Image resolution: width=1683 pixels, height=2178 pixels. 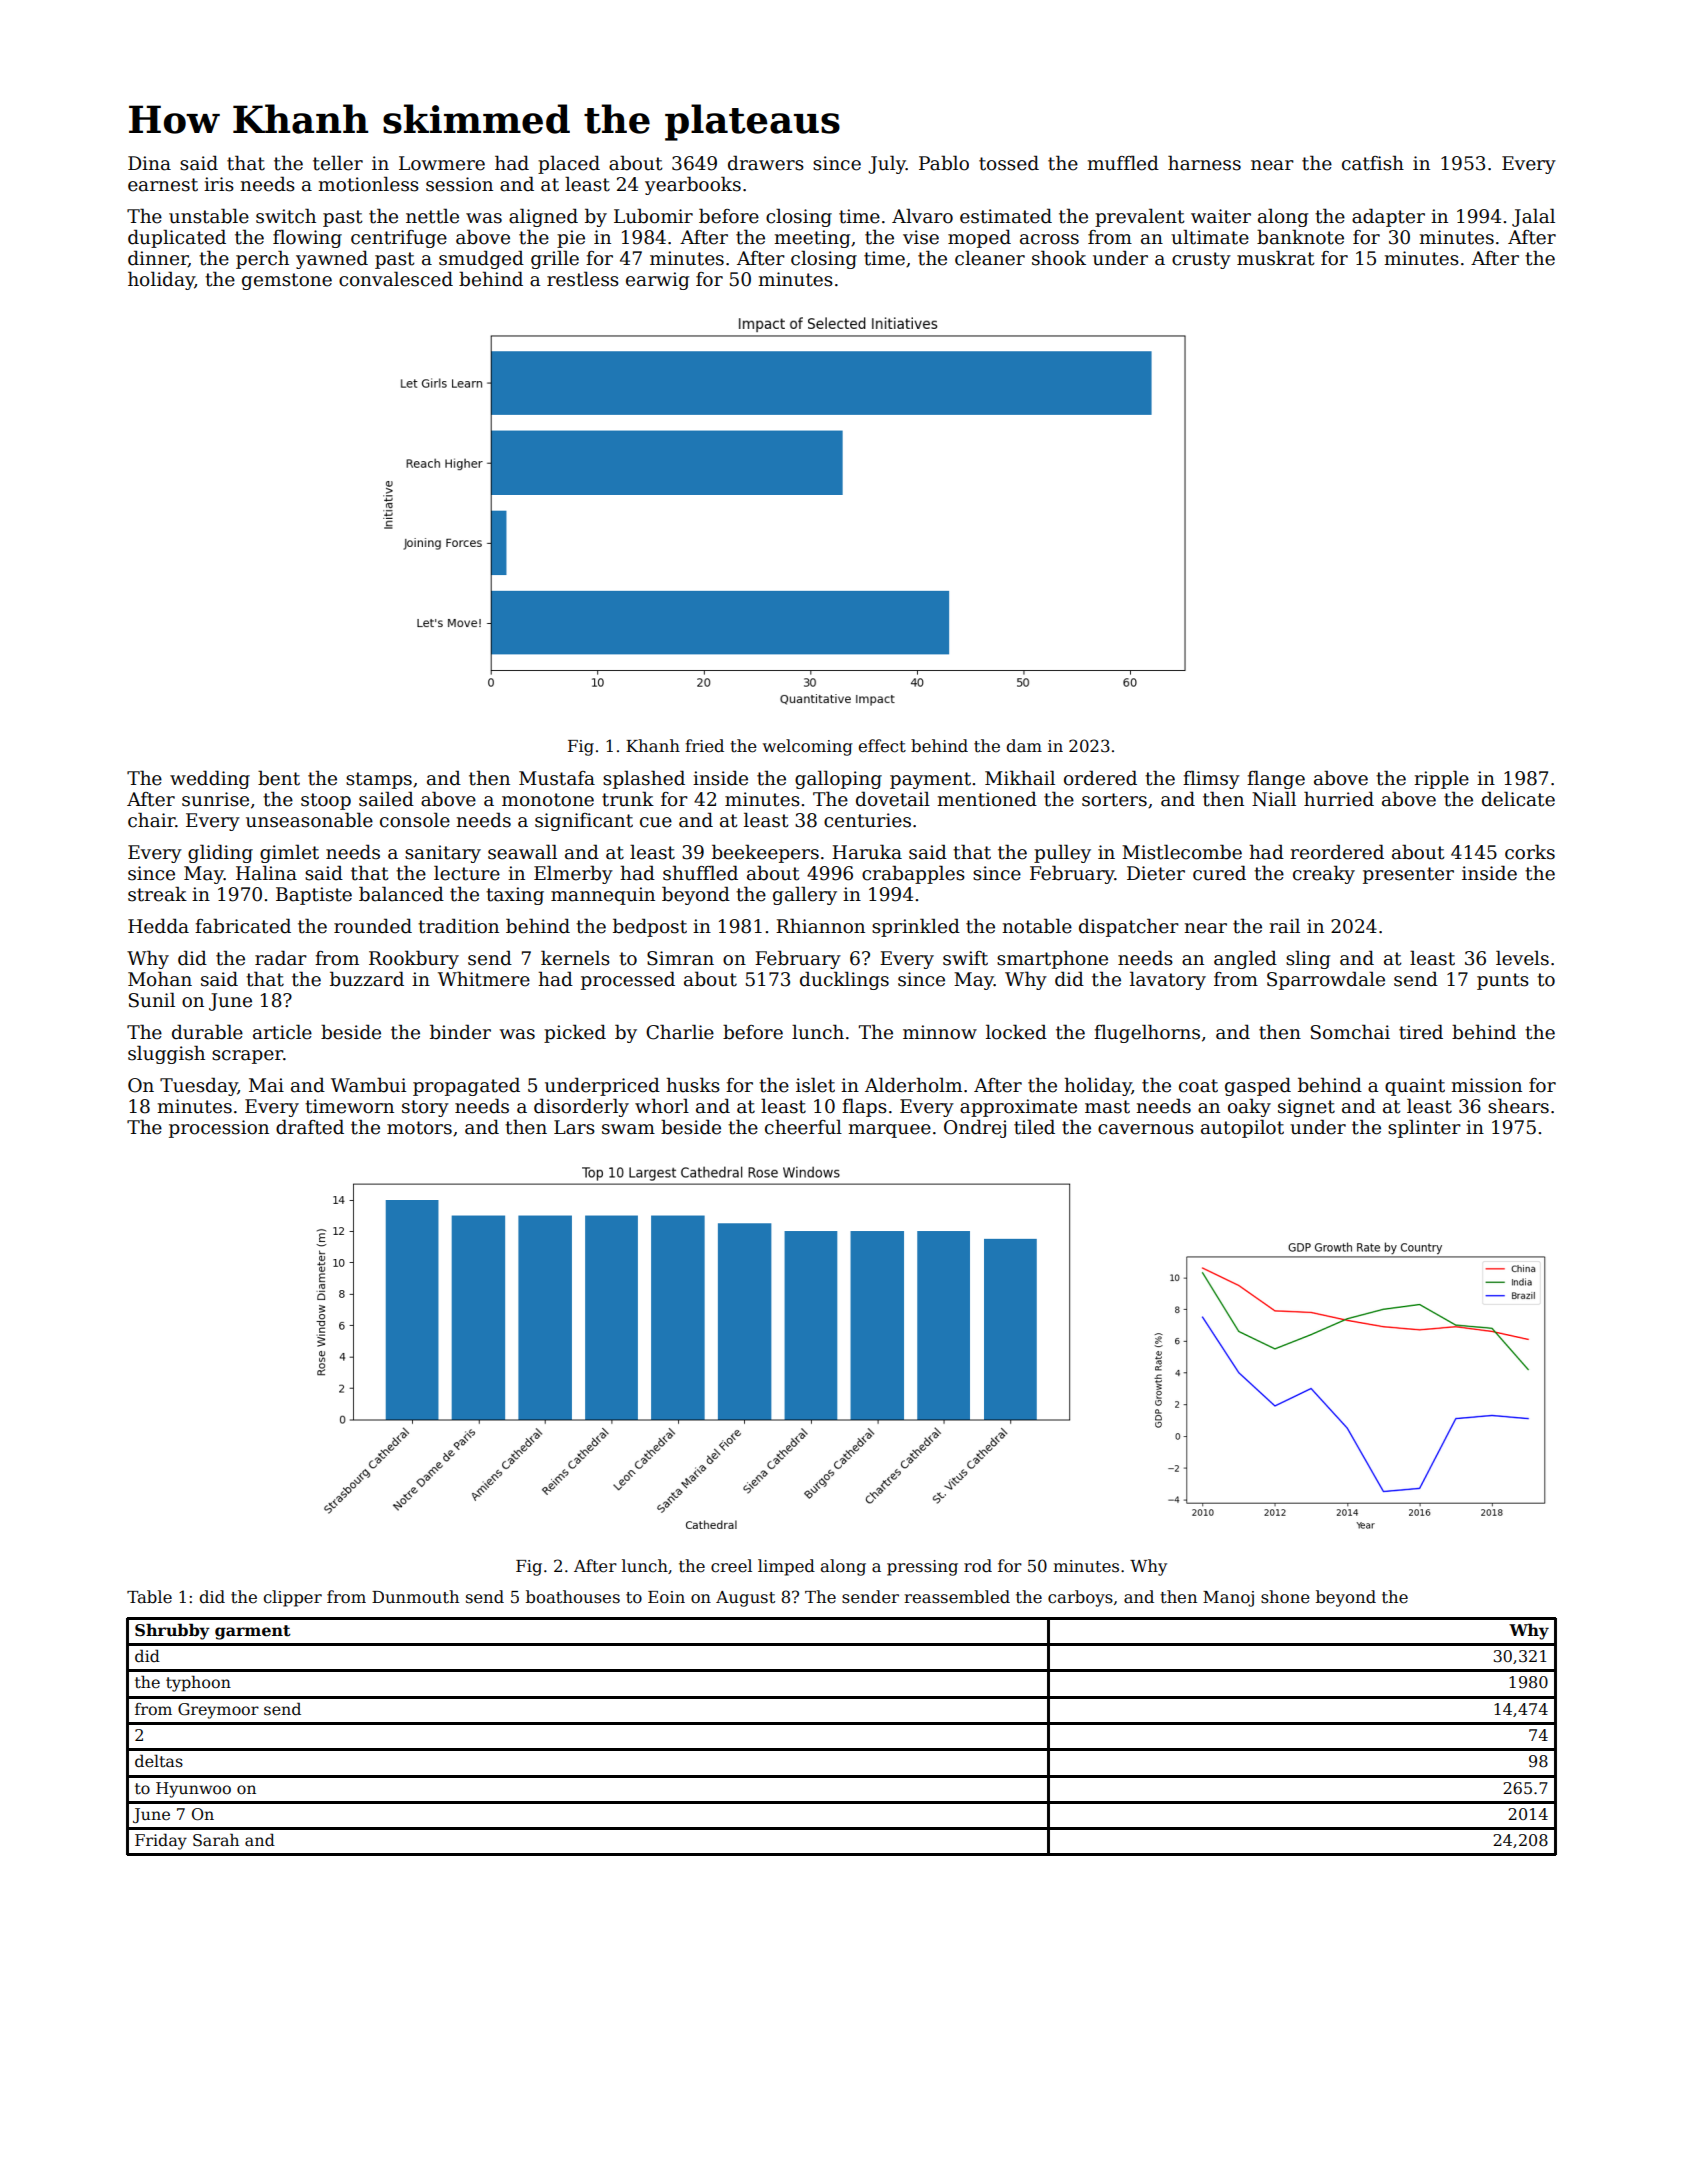 I want to click on shone, so click(x=1285, y=1597).
